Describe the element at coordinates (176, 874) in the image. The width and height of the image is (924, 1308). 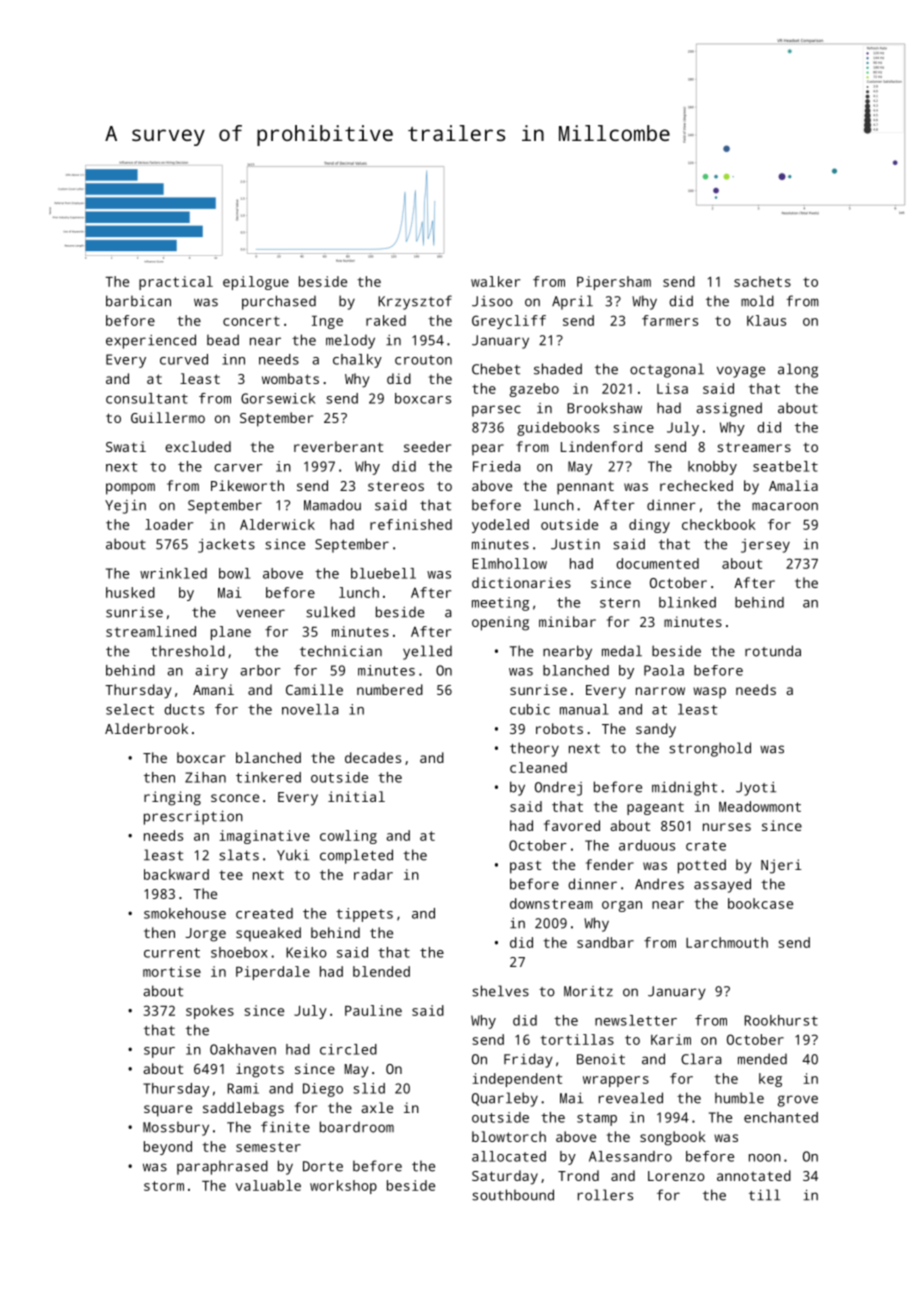
I see `backward` at that location.
